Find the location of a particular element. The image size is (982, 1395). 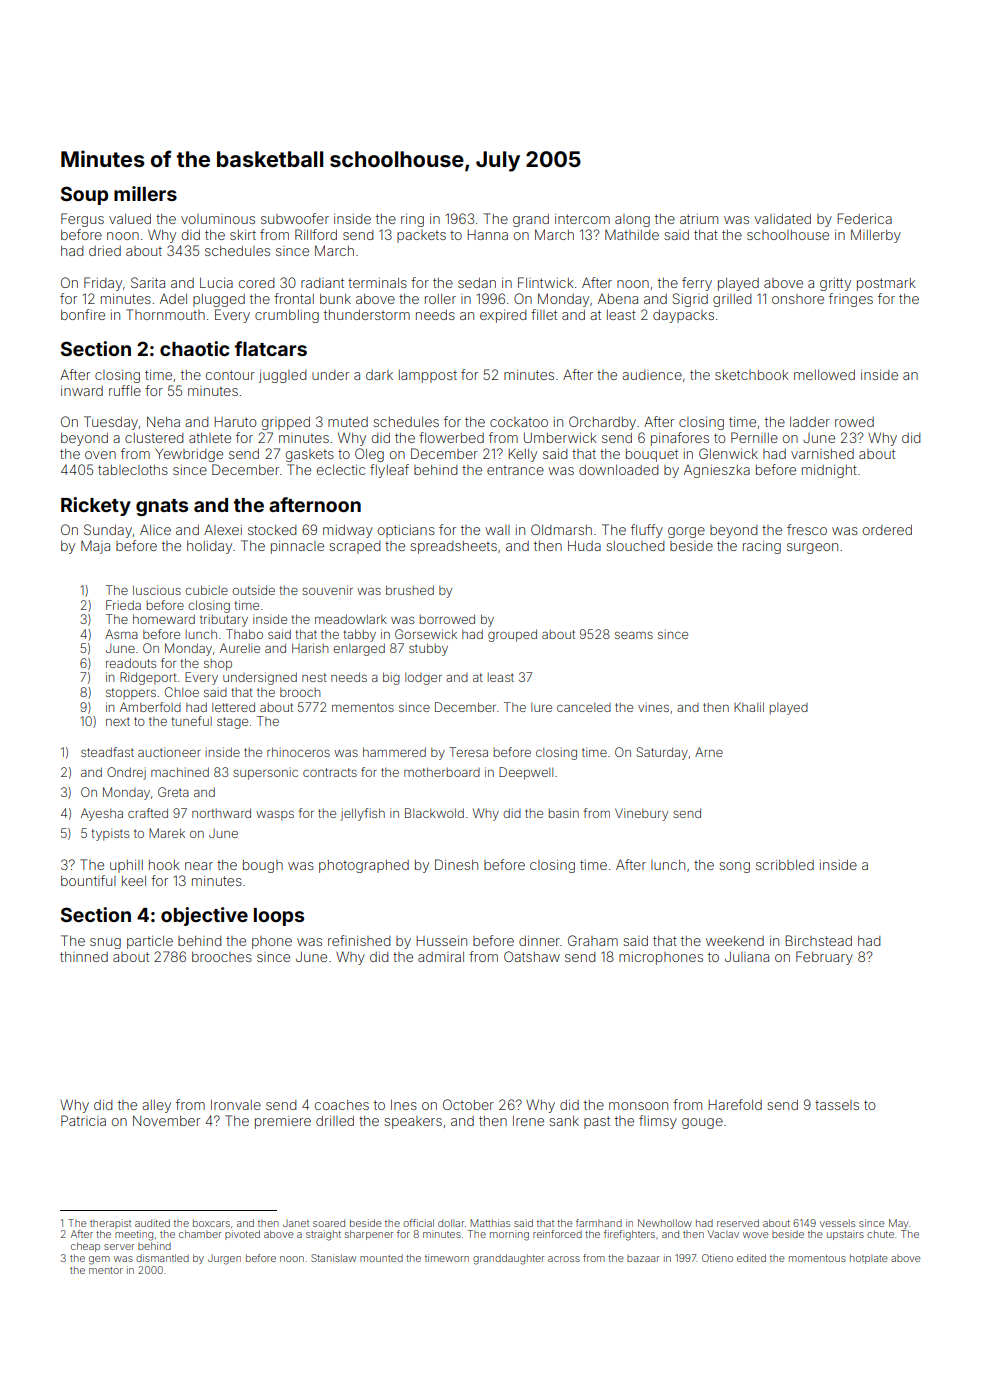

racing is located at coordinates (762, 547).
